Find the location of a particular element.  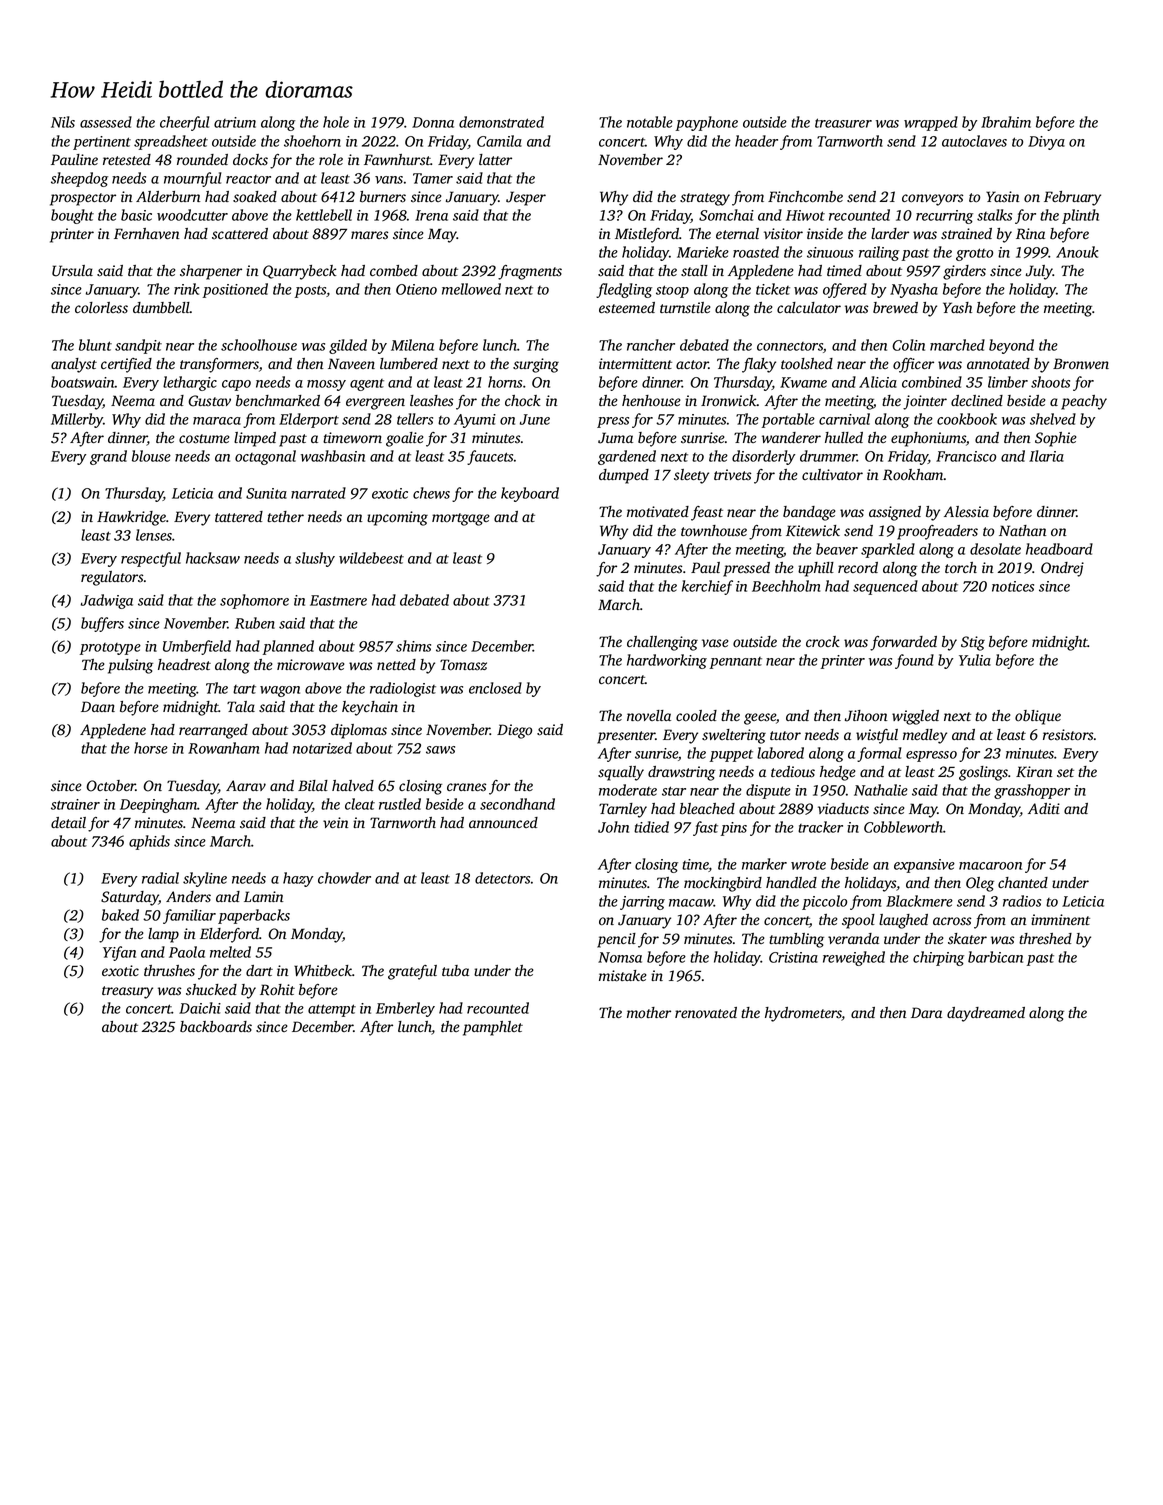

baked is located at coordinates (120, 915).
